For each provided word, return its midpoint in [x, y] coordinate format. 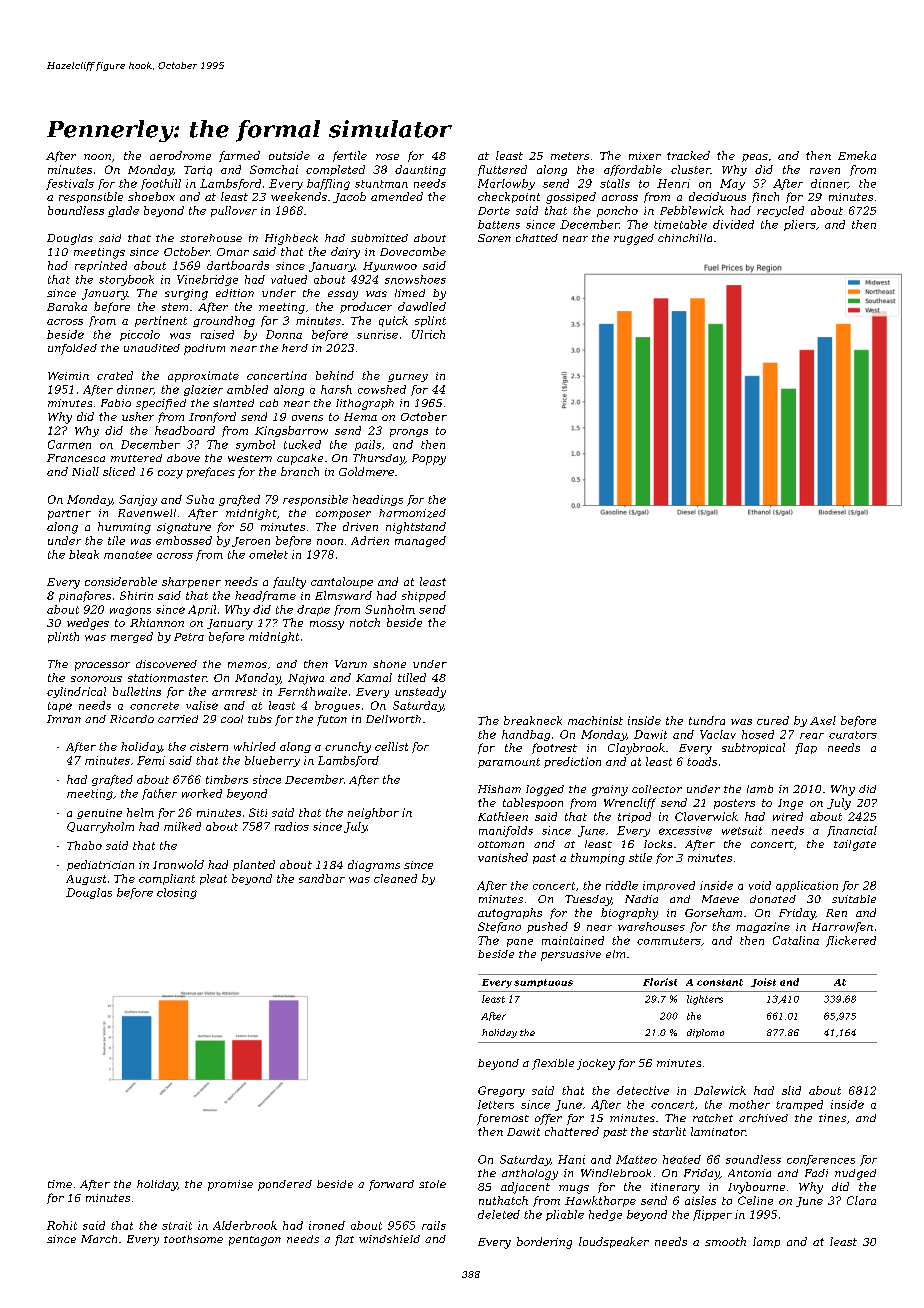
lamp [766, 1242]
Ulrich [428, 334]
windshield [389, 1239]
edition [235, 293]
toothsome [193, 1239]
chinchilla [685, 238]
